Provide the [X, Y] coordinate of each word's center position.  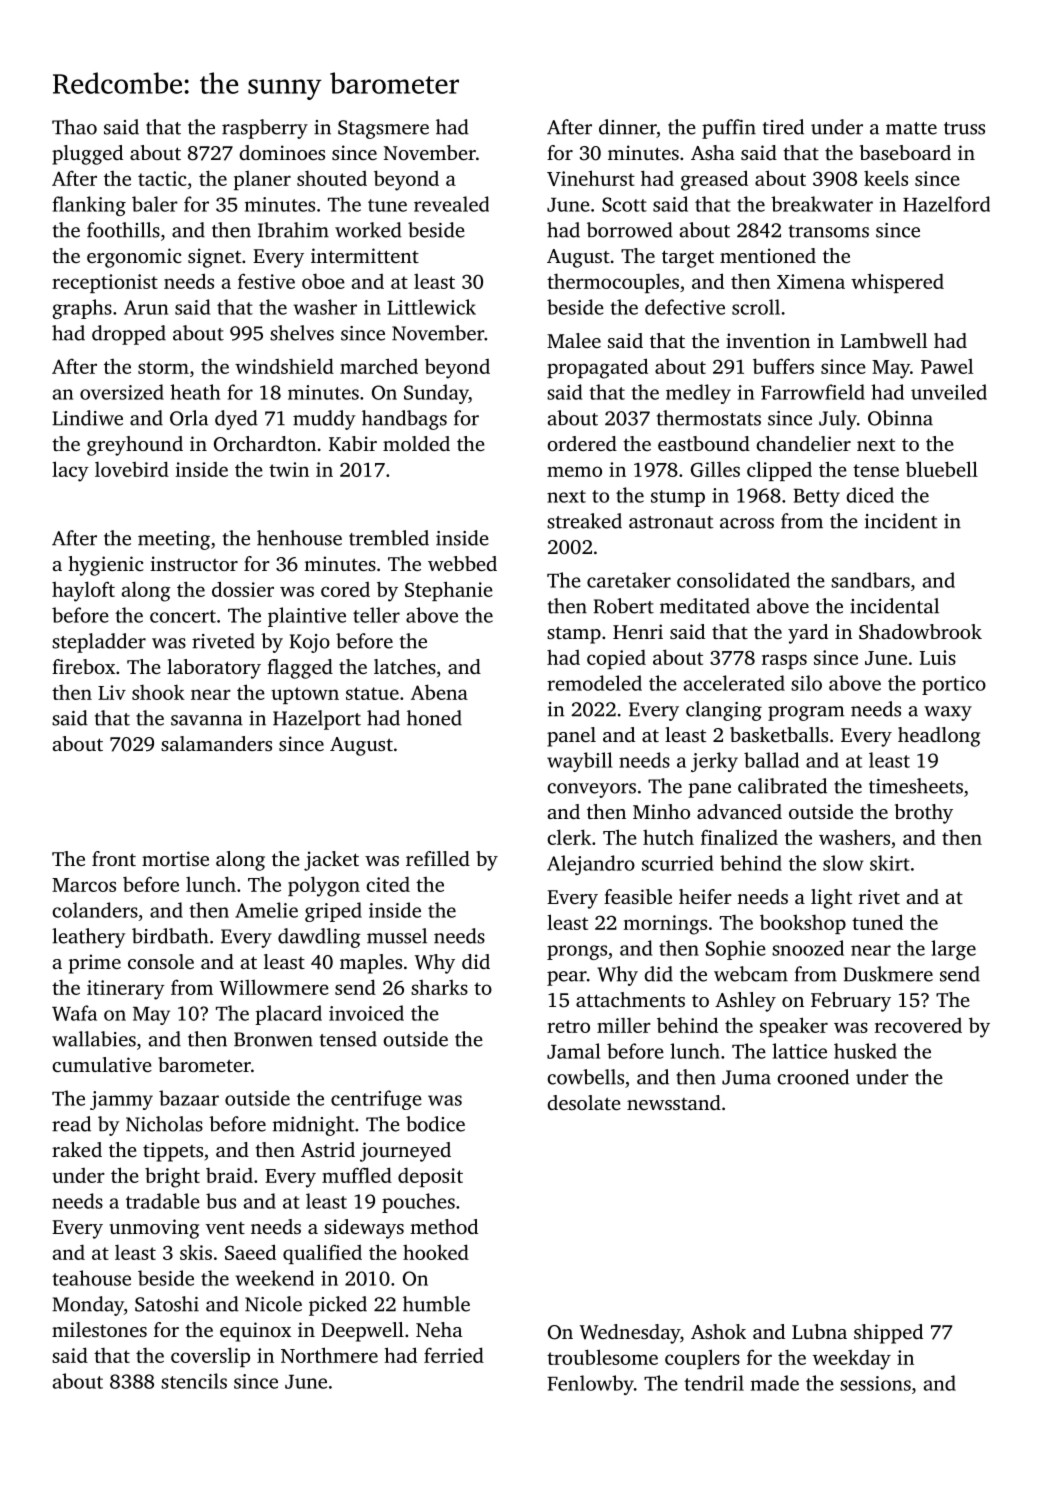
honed [434, 718]
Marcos [84, 885]
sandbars [870, 580]
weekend [274, 1278]
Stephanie [449, 591]
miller [624, 1025]
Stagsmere [383, 129]
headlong [939, 737]
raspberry [265, 129]
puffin [729, 129]
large [953, 950]
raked [77, 1149]
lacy [70, 471]
